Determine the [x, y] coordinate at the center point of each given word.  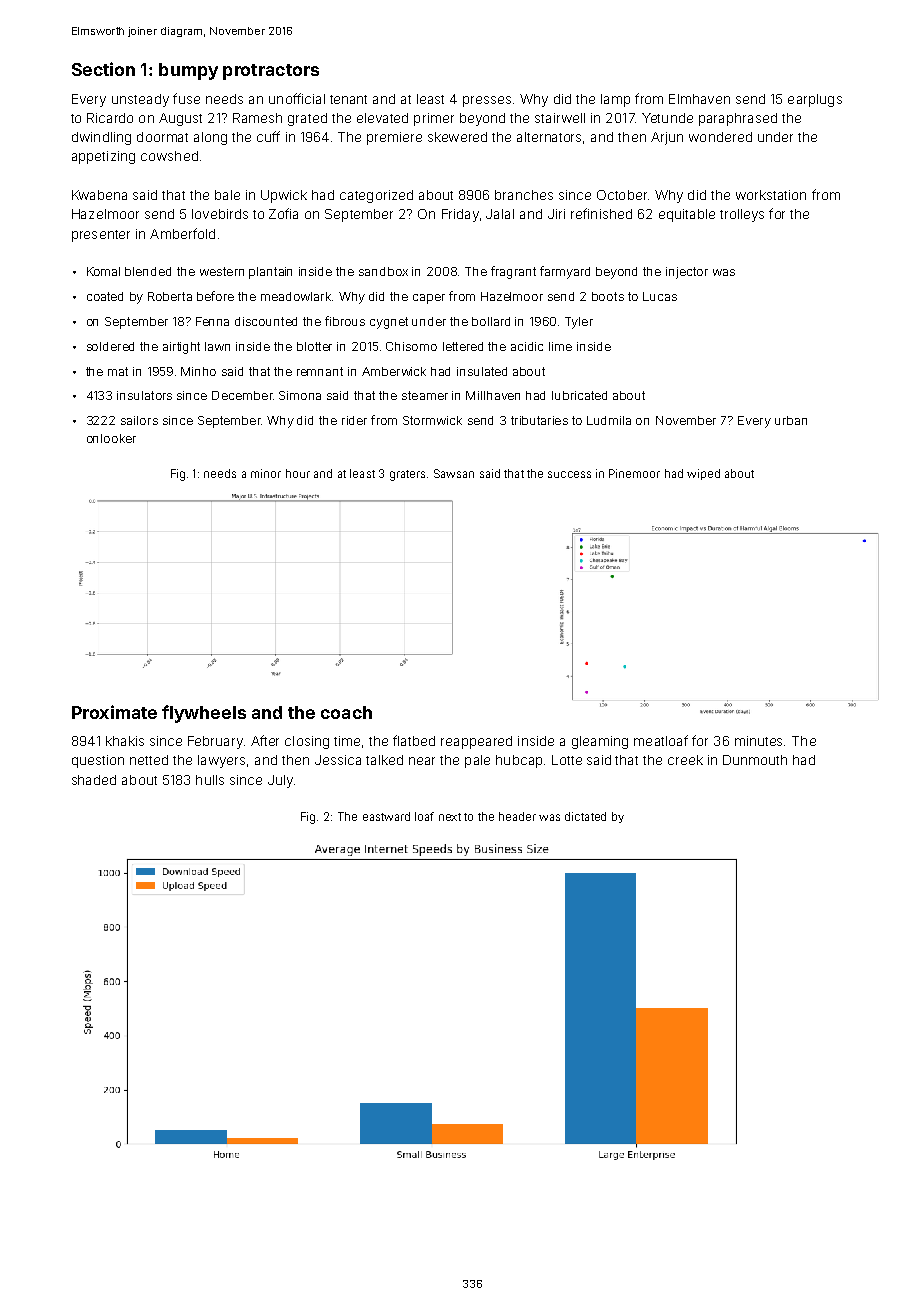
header [517, 816]
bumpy [188, 71]
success [569, 474]
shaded [94, 780]
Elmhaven [699, 99]
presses [487, 101]
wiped [703, 474]
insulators [144, 395]
